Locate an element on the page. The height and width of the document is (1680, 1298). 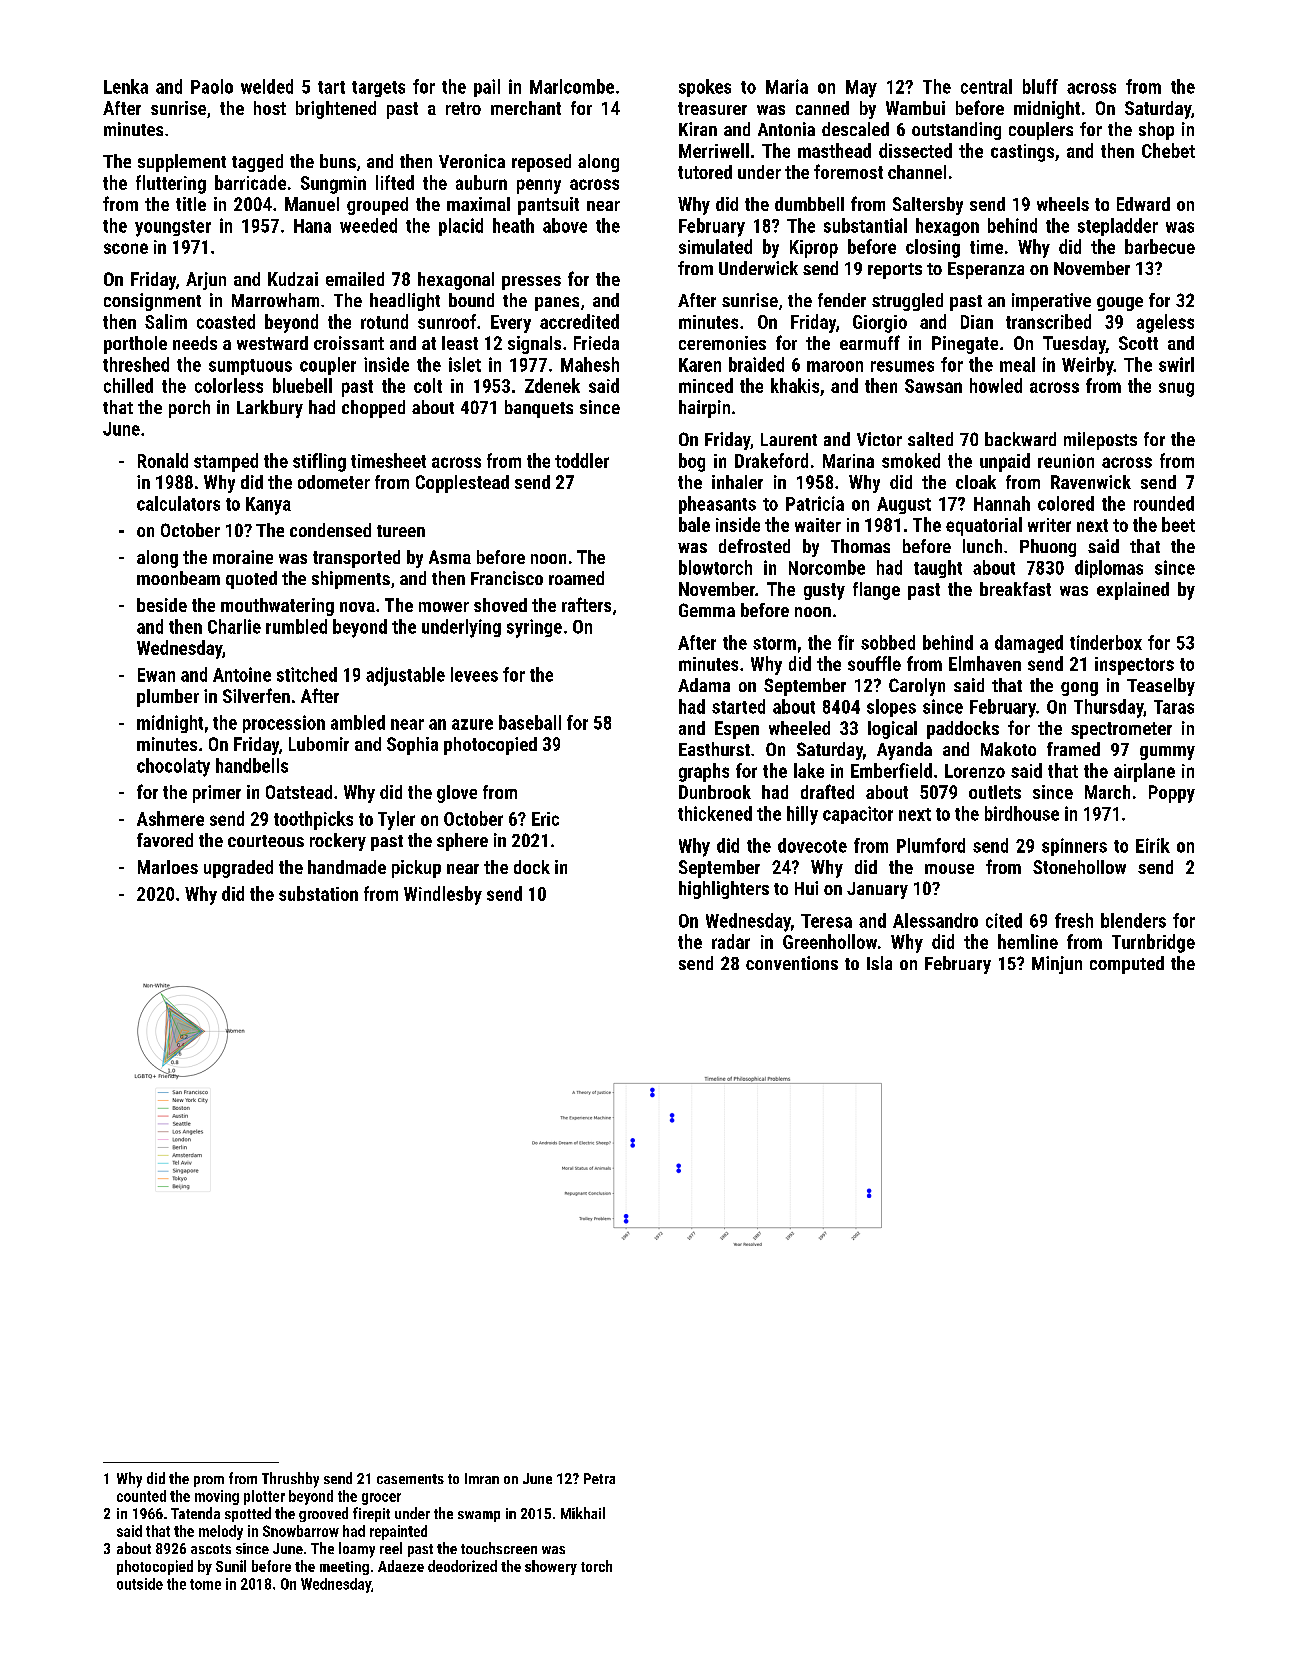
Antonia is located at coordinates (786, 129).
